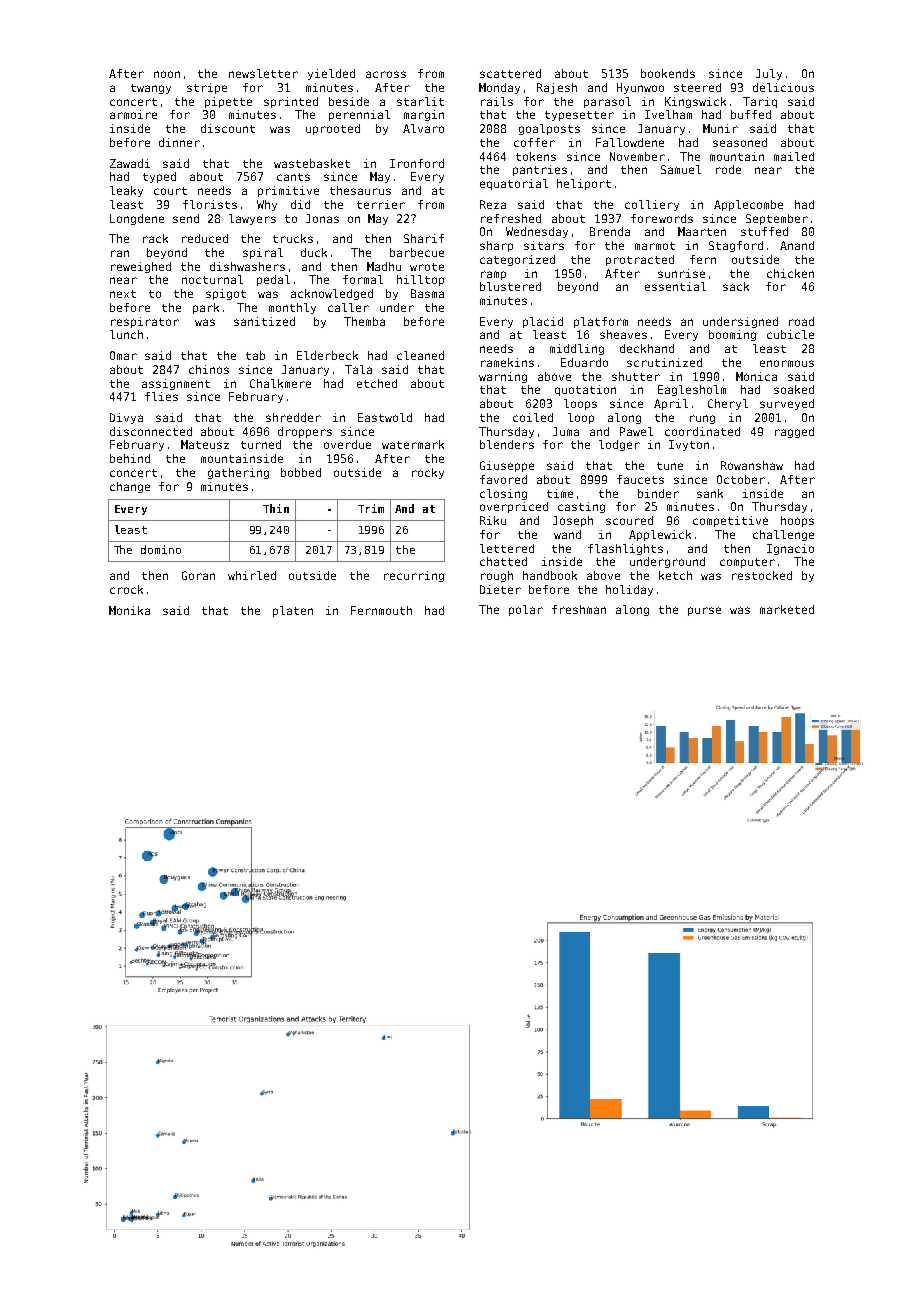 The image size is (924, 1308). Describe the element at coordinates (151, 89) in the screenshot. I see `twangy` at that location.
